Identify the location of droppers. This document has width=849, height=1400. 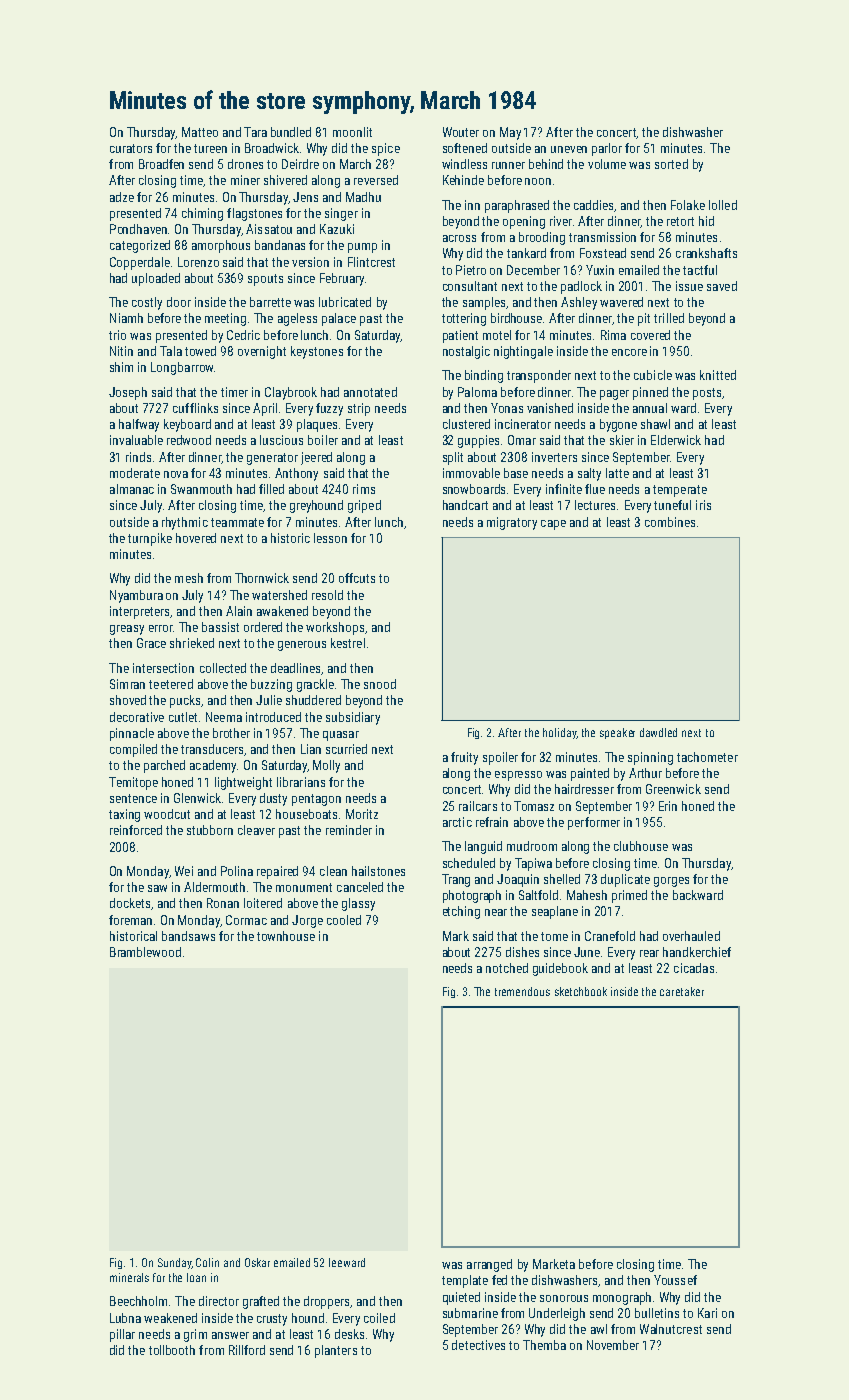
(327, 1302).
